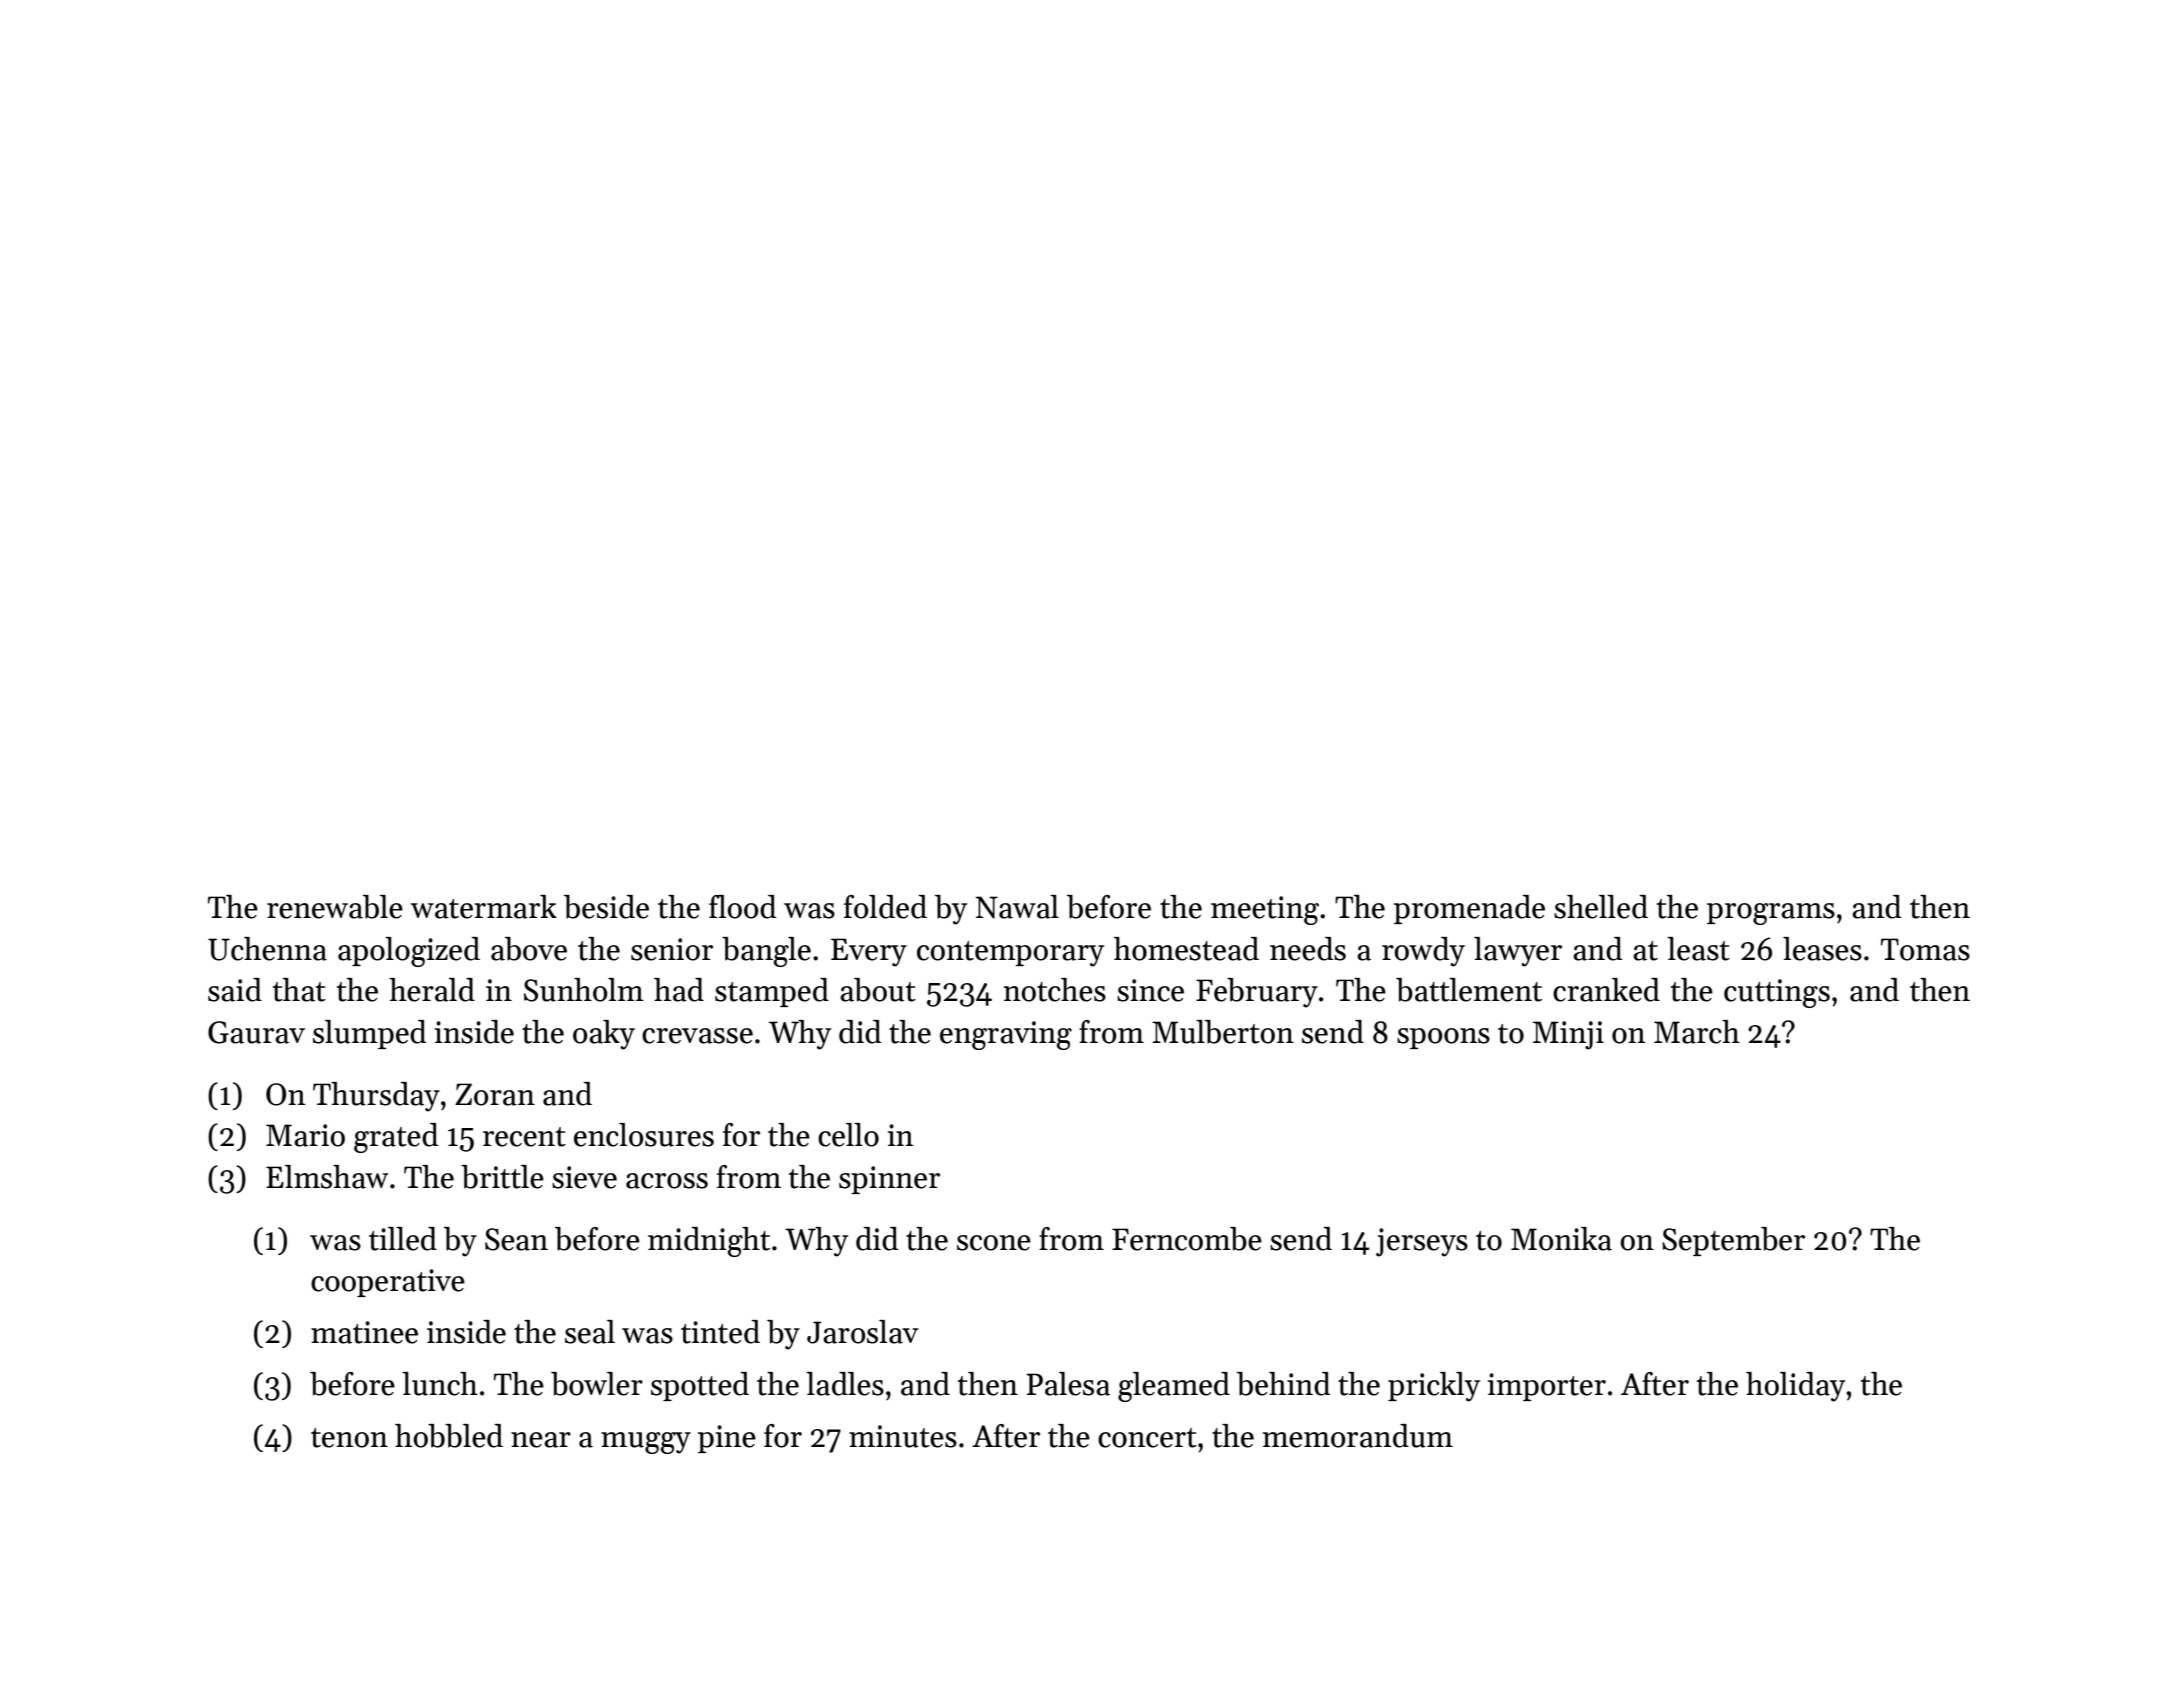  What do you see at coordinates (1147, 1438) in the document?
I see `concert` at bounding box center [1147, 1438].
